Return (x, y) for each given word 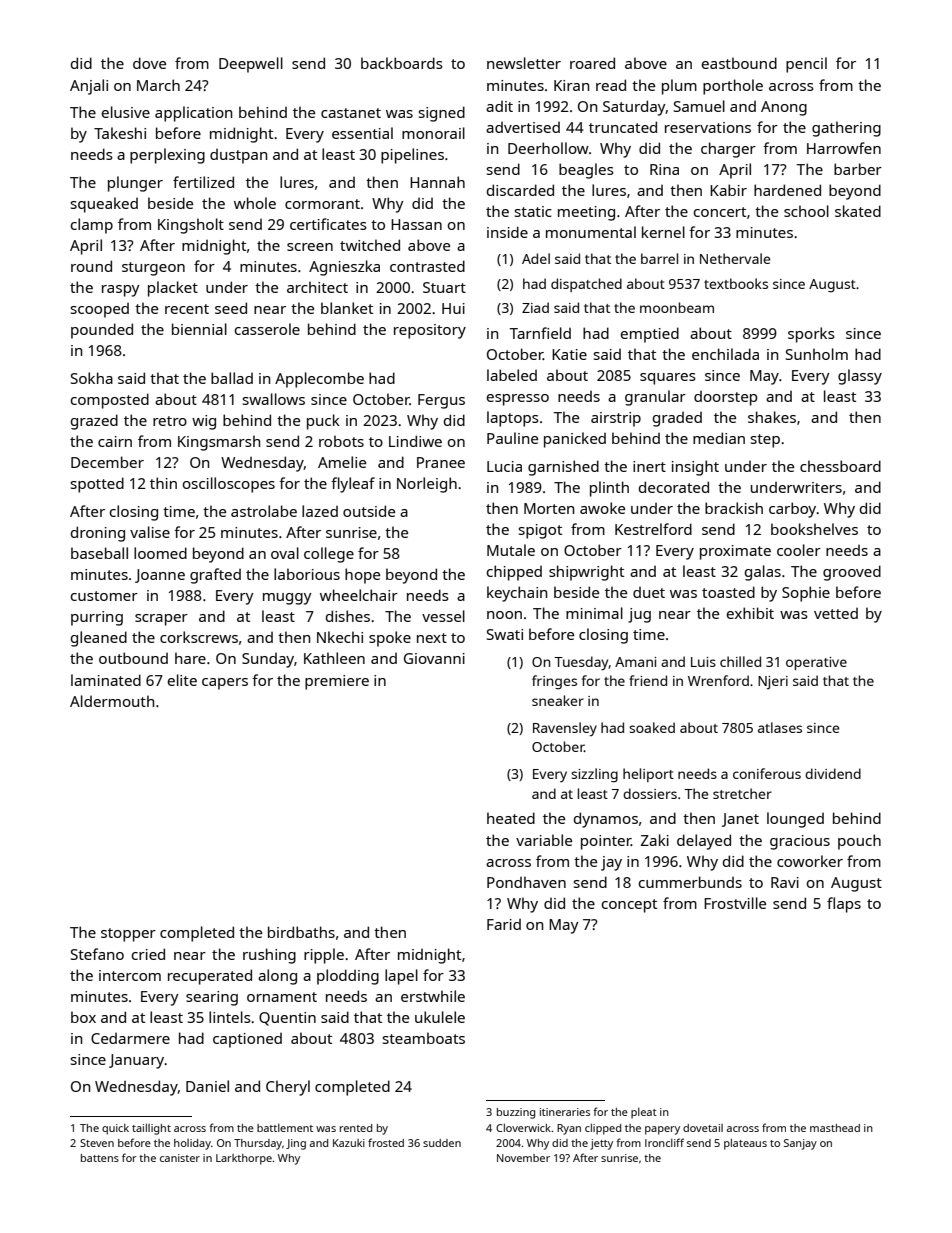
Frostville (735, 903)
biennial (199, 329)
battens (100, 1158)
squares (668, 379)
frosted (386, 1142)
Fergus (441, 401)
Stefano (97, 954)
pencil (806, 65)
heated (511, 818)
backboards (402, 63)
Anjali (89, 87)
